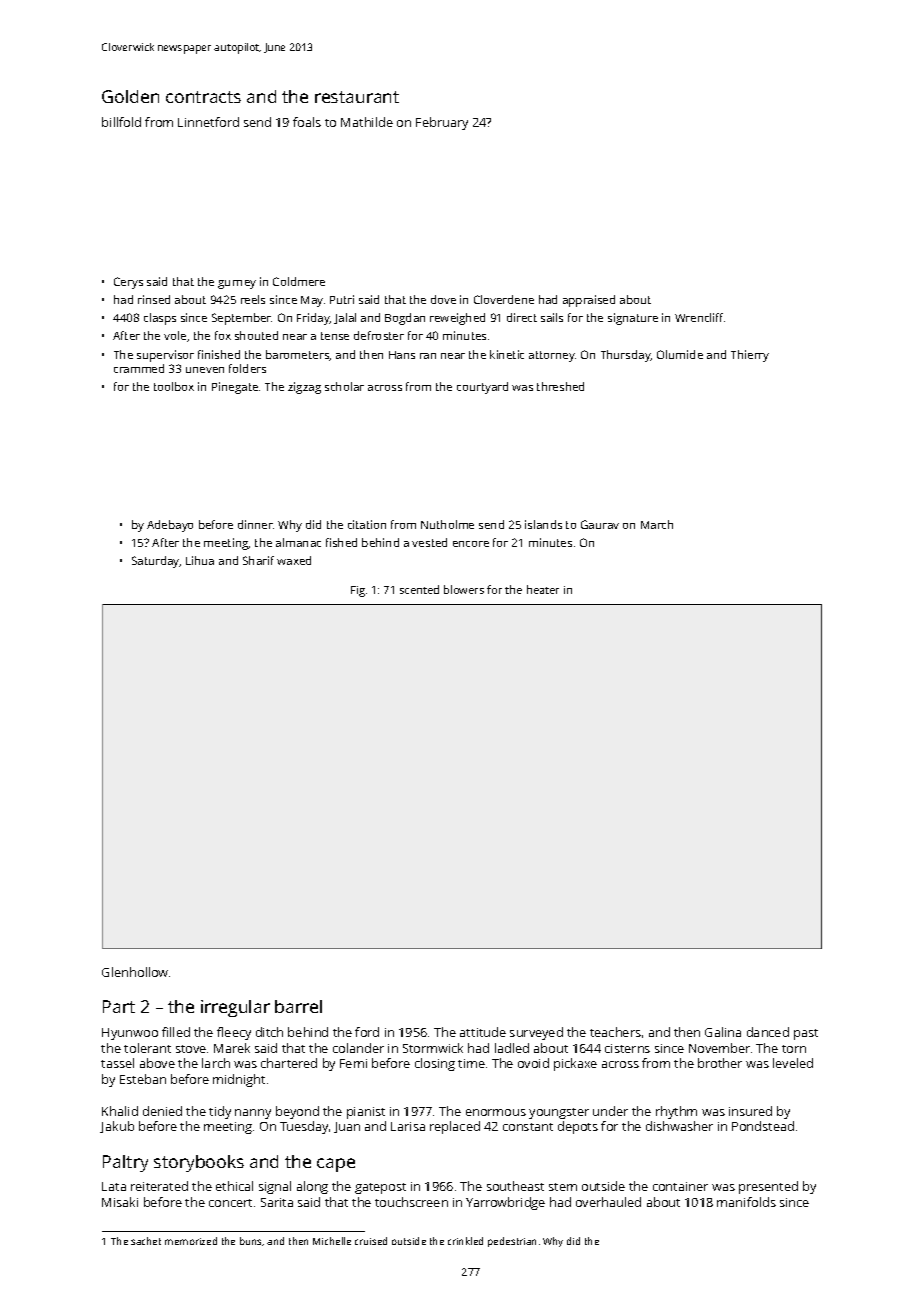 The image size is (924, 1308). Describe the element at coordinates (699, 317) in the page. I see `Wrencliff` at that location.
